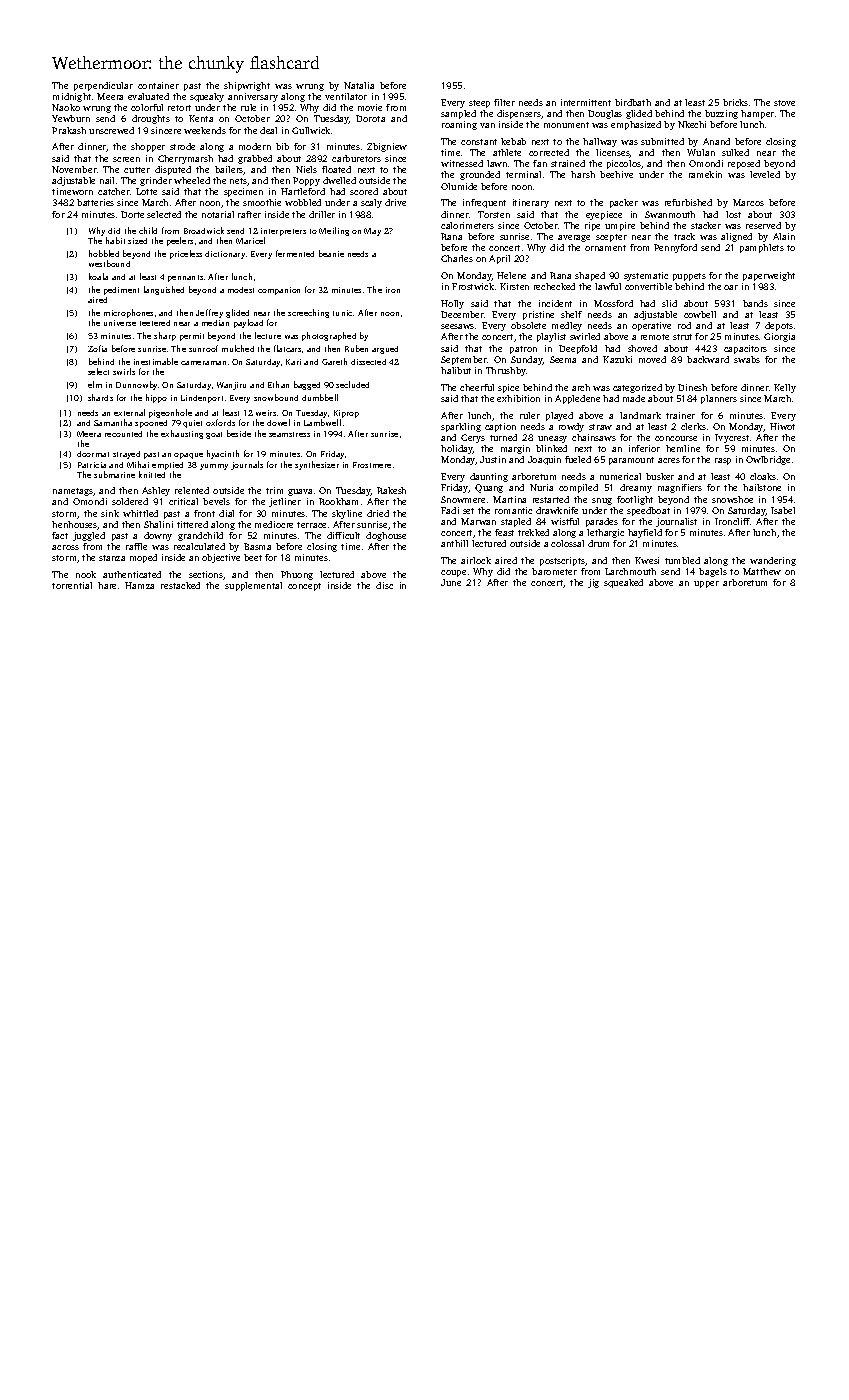  What do you see at coordinates (451, 582) in the page?
I see `June` at bounding box center [451, 582].
